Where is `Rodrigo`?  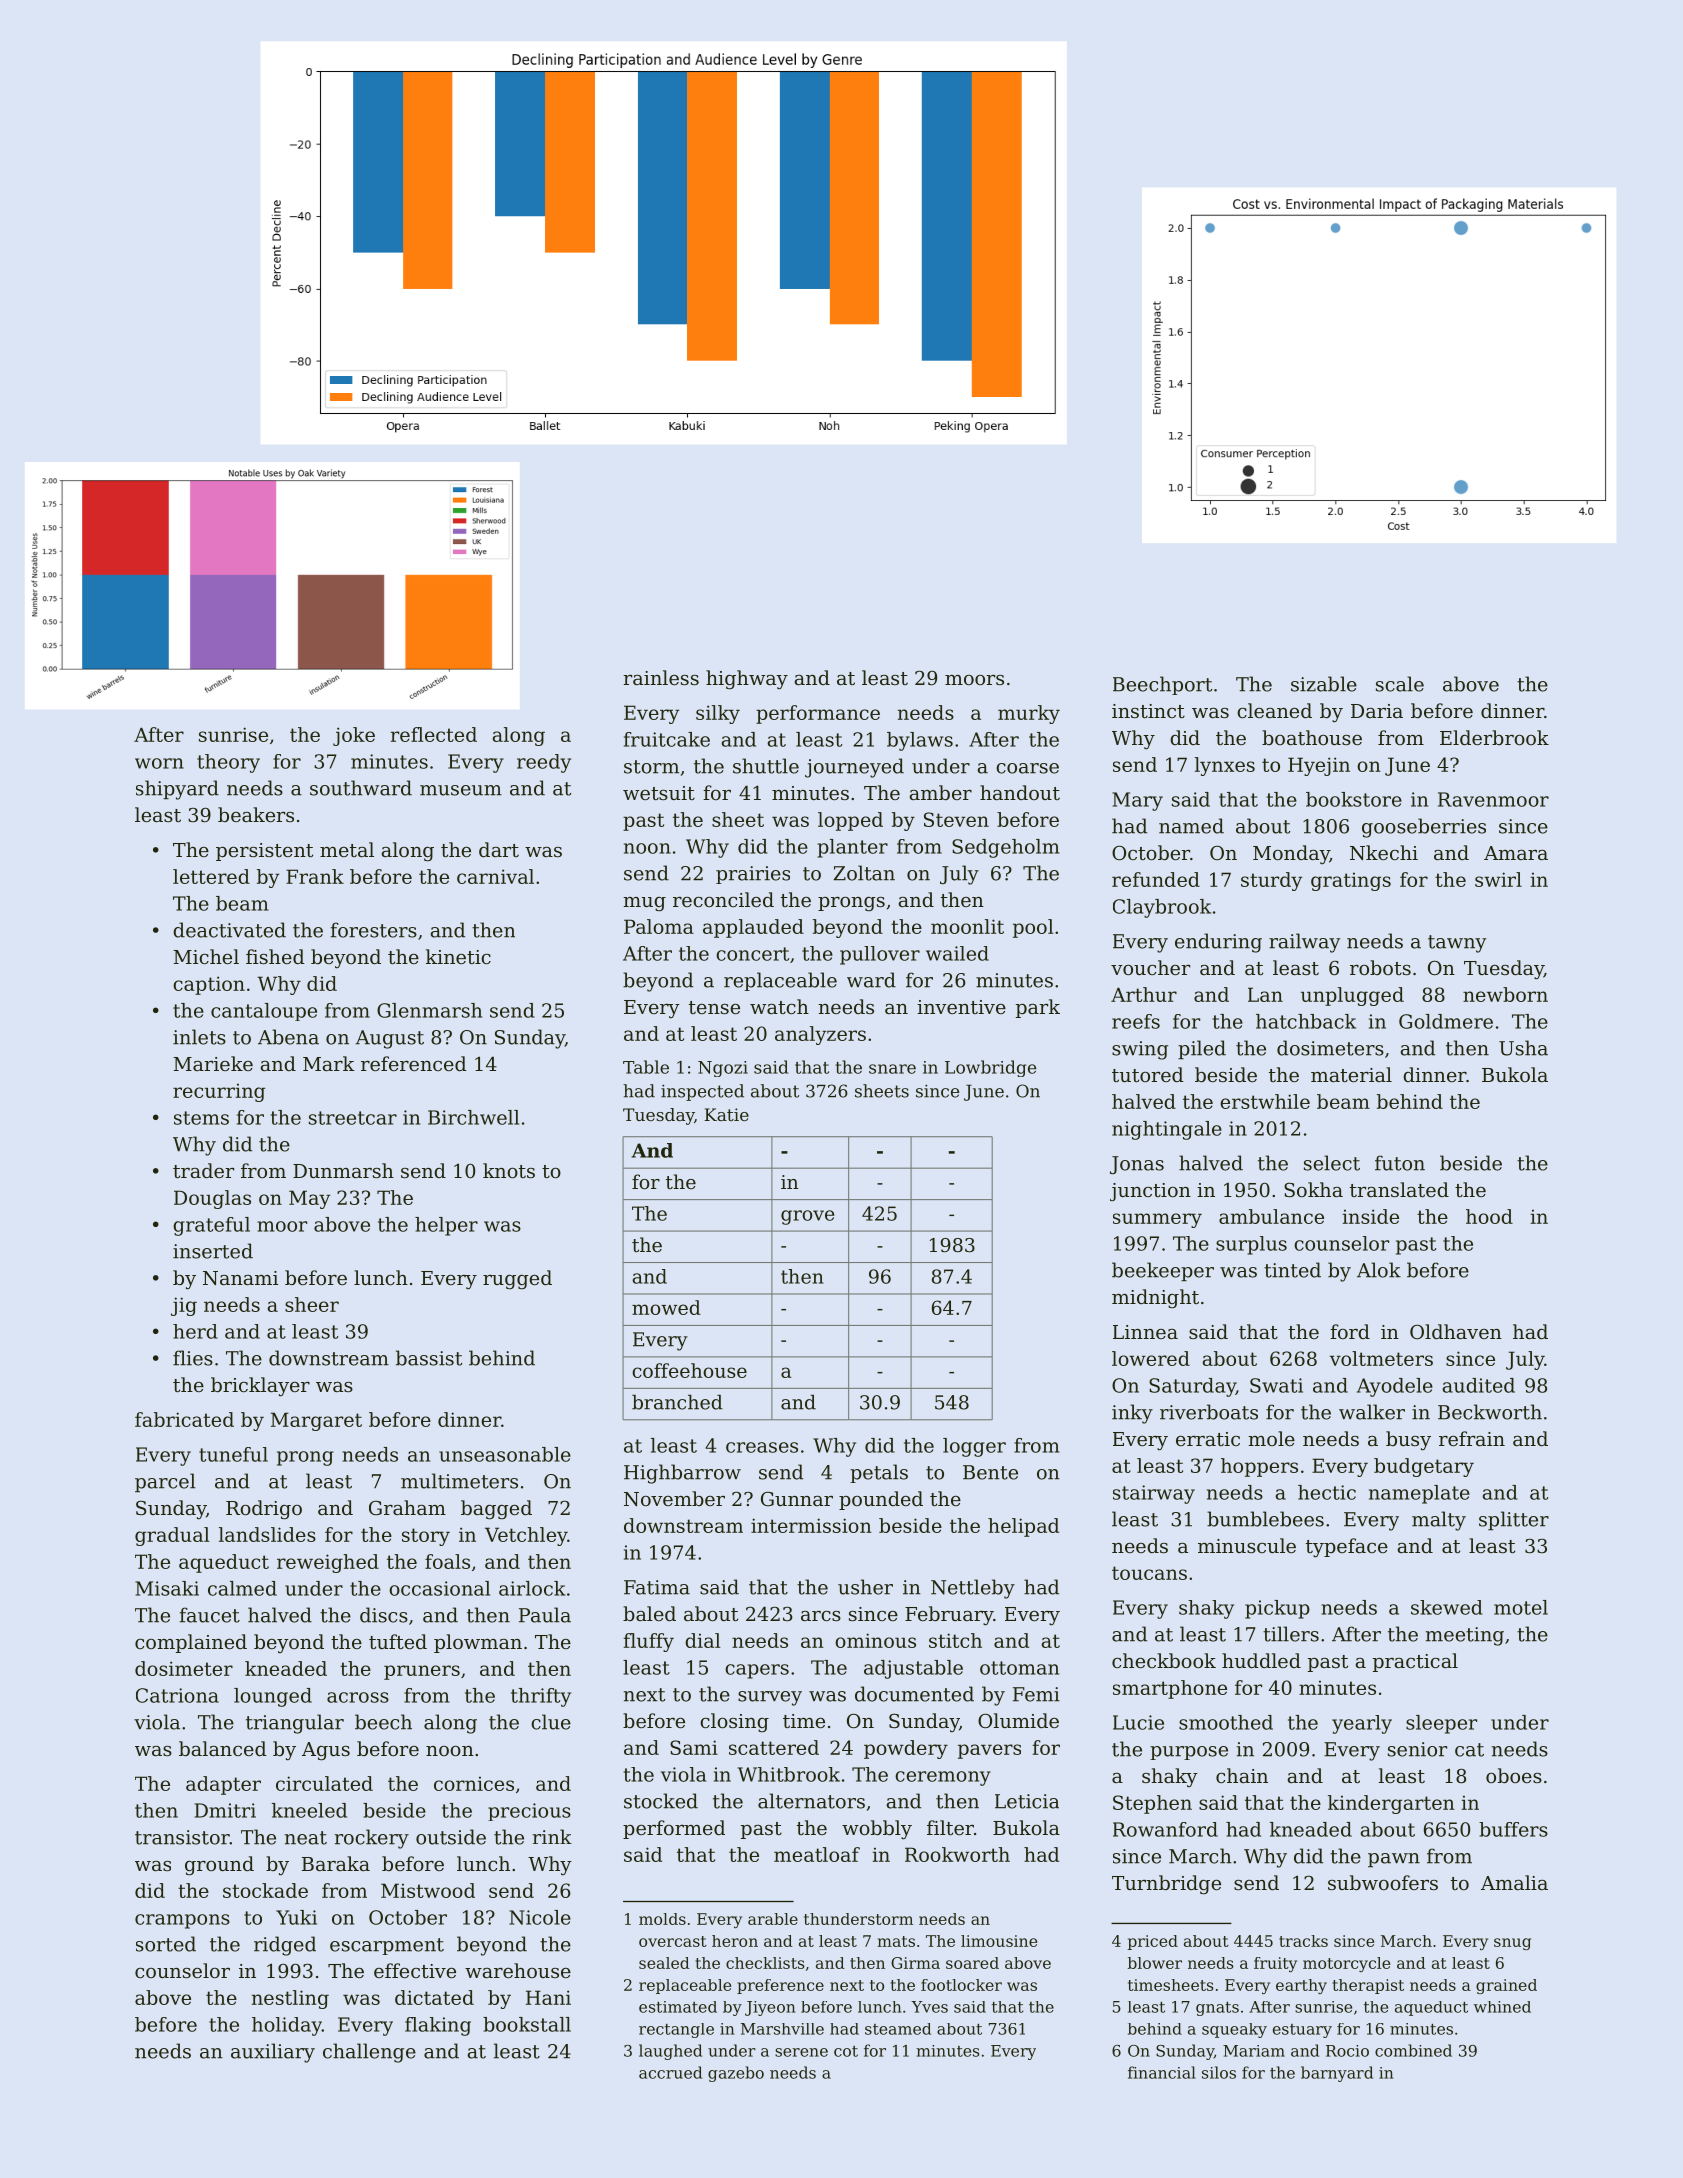 Rodrigo is located at coordinates (264, 1510).
